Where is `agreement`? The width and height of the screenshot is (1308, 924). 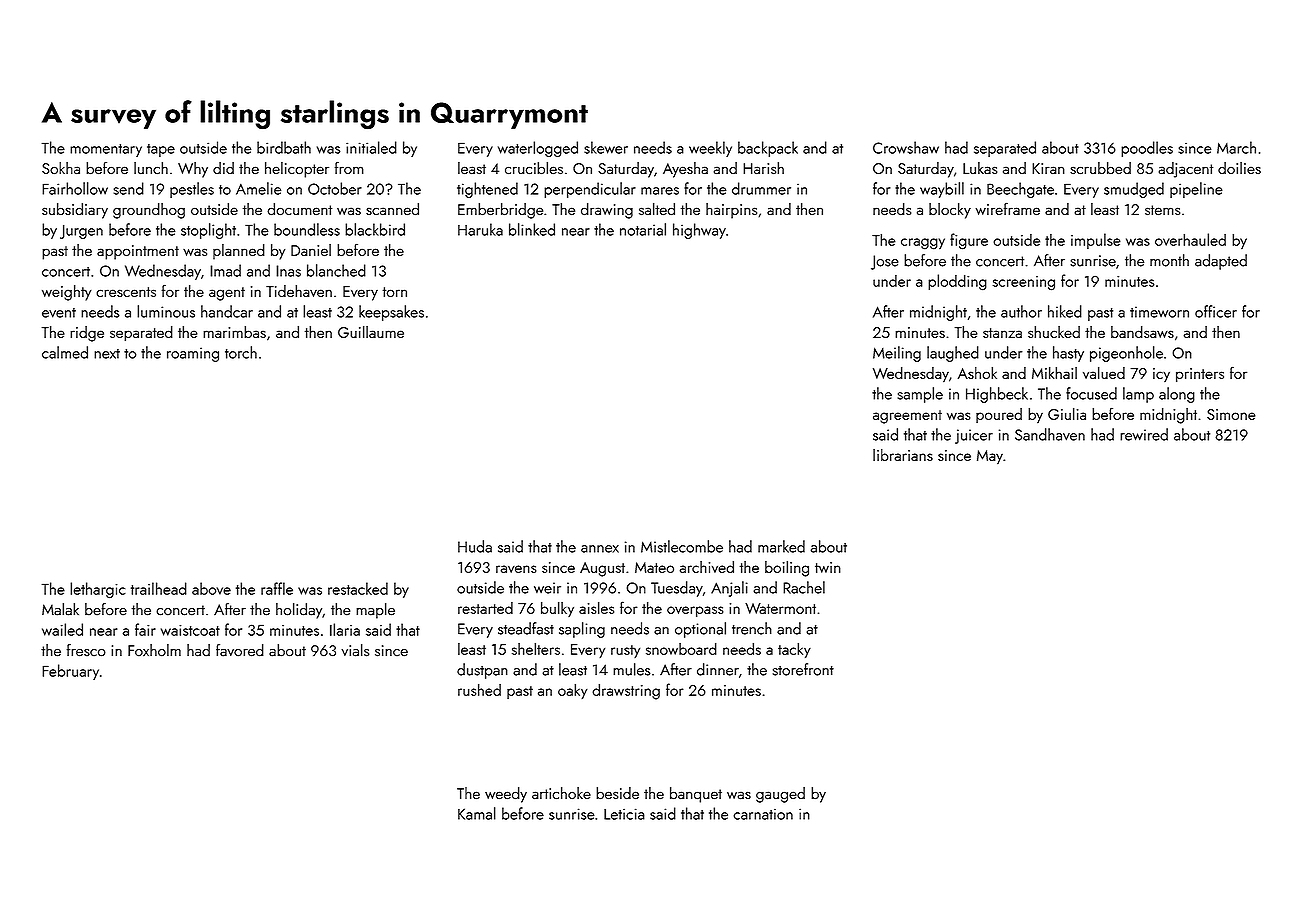
agreement is located at coordinates (907, 417).
